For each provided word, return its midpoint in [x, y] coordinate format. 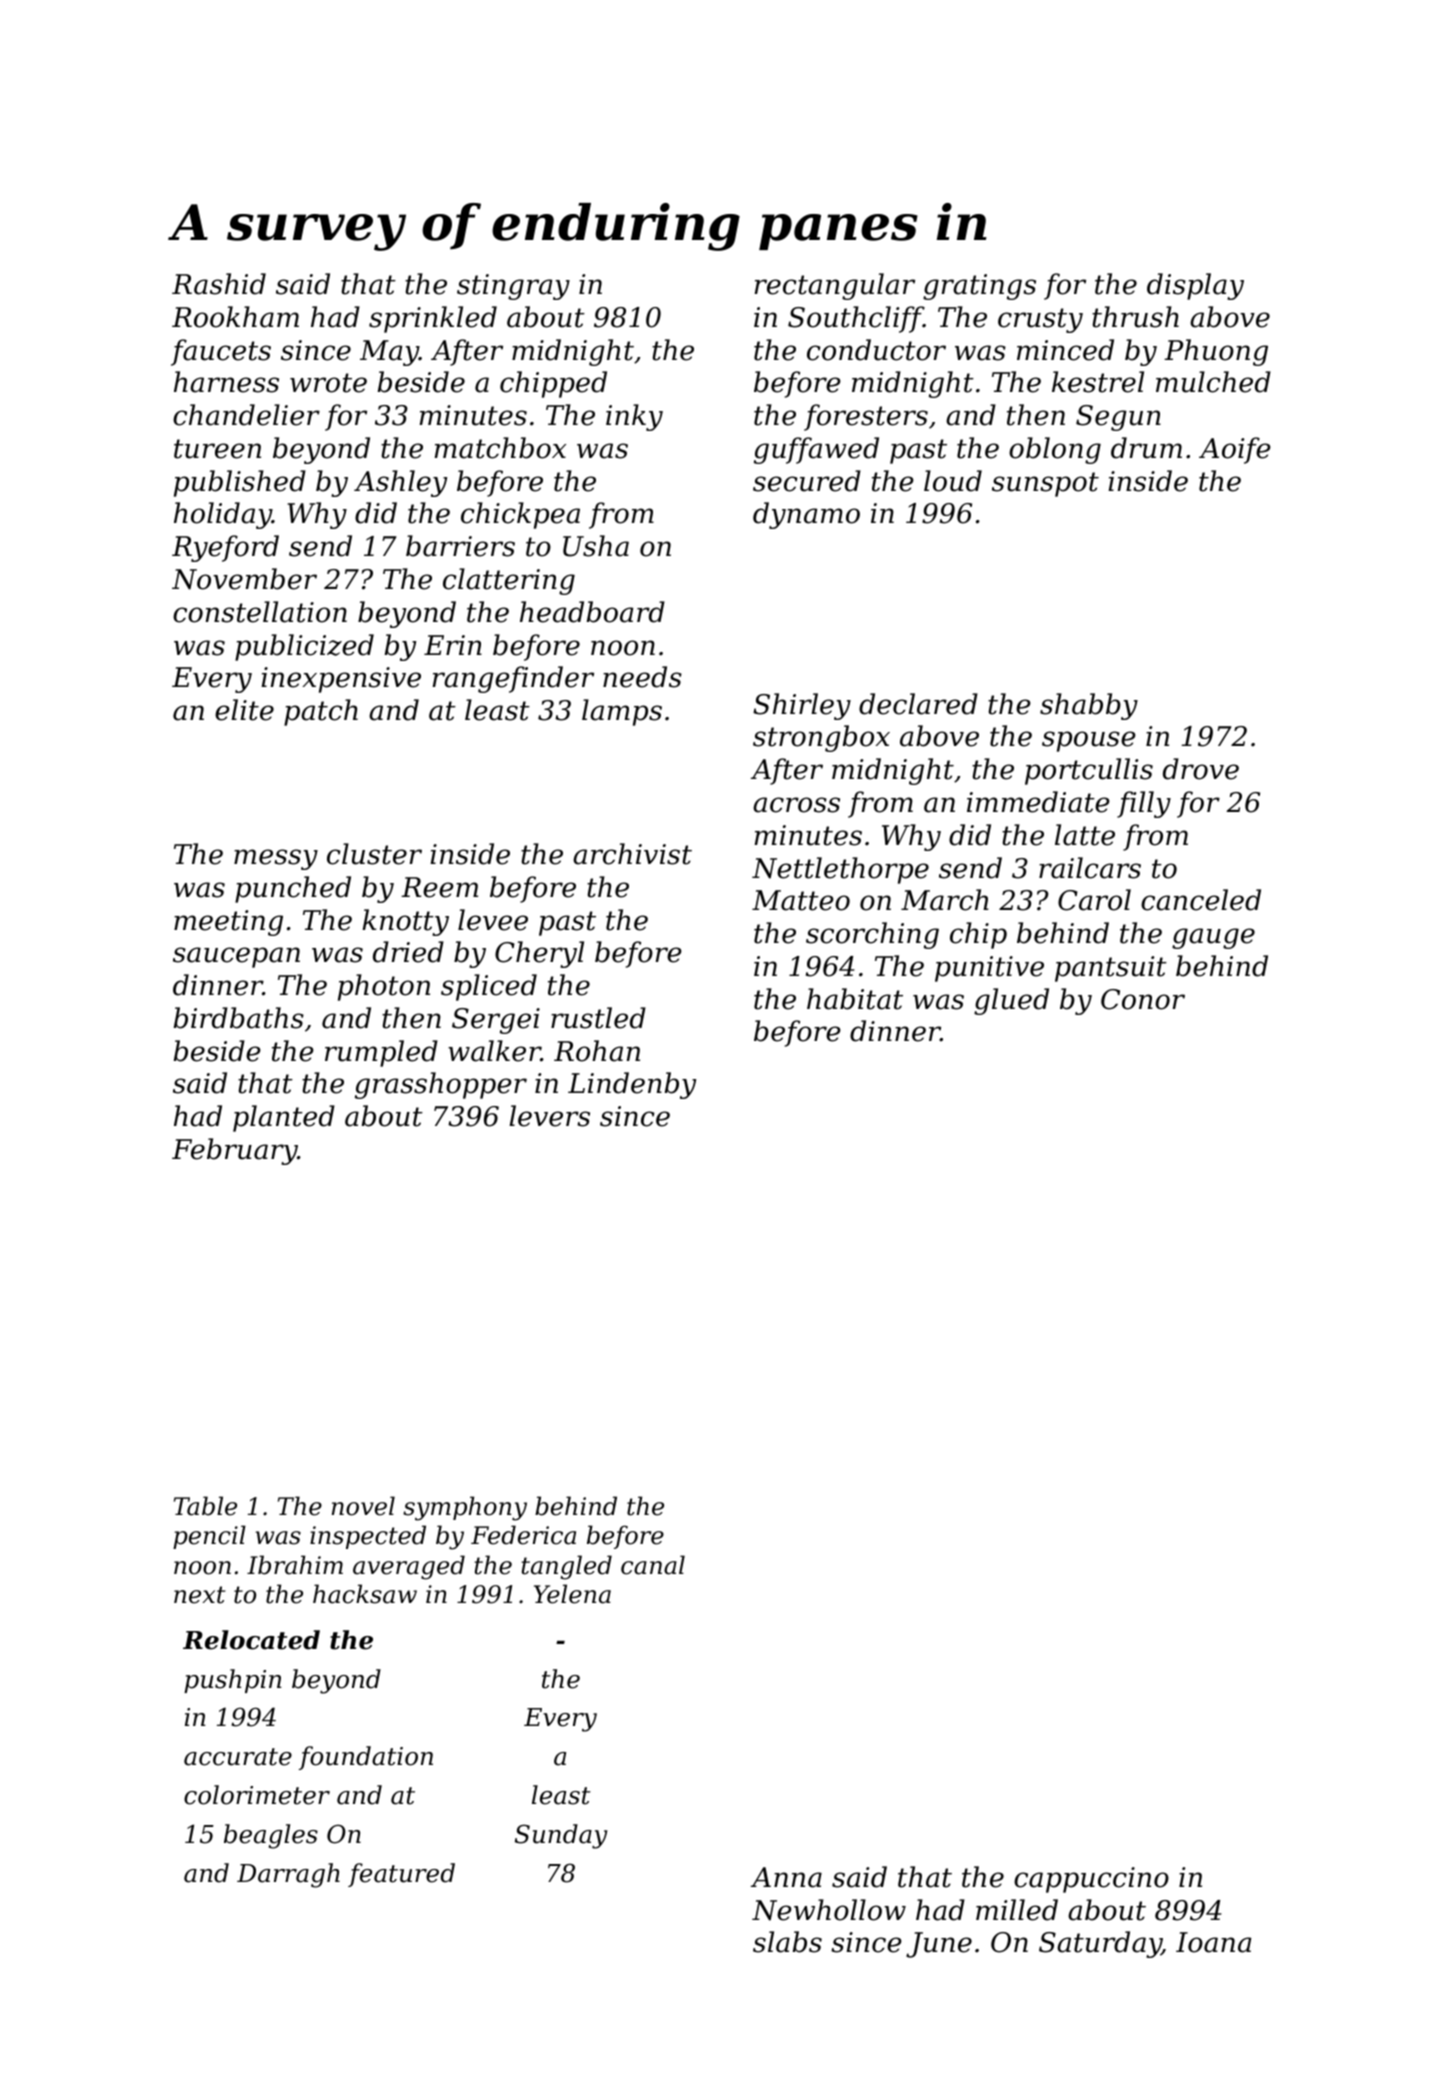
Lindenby [632, 1085]
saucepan [236, 957]
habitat [855, 999]
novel [363, 1506]
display [1195, 286]
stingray [513, 287]
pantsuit [1111, 969]
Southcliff [856, 319]
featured [401, 1875]
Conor [1143, 999]
